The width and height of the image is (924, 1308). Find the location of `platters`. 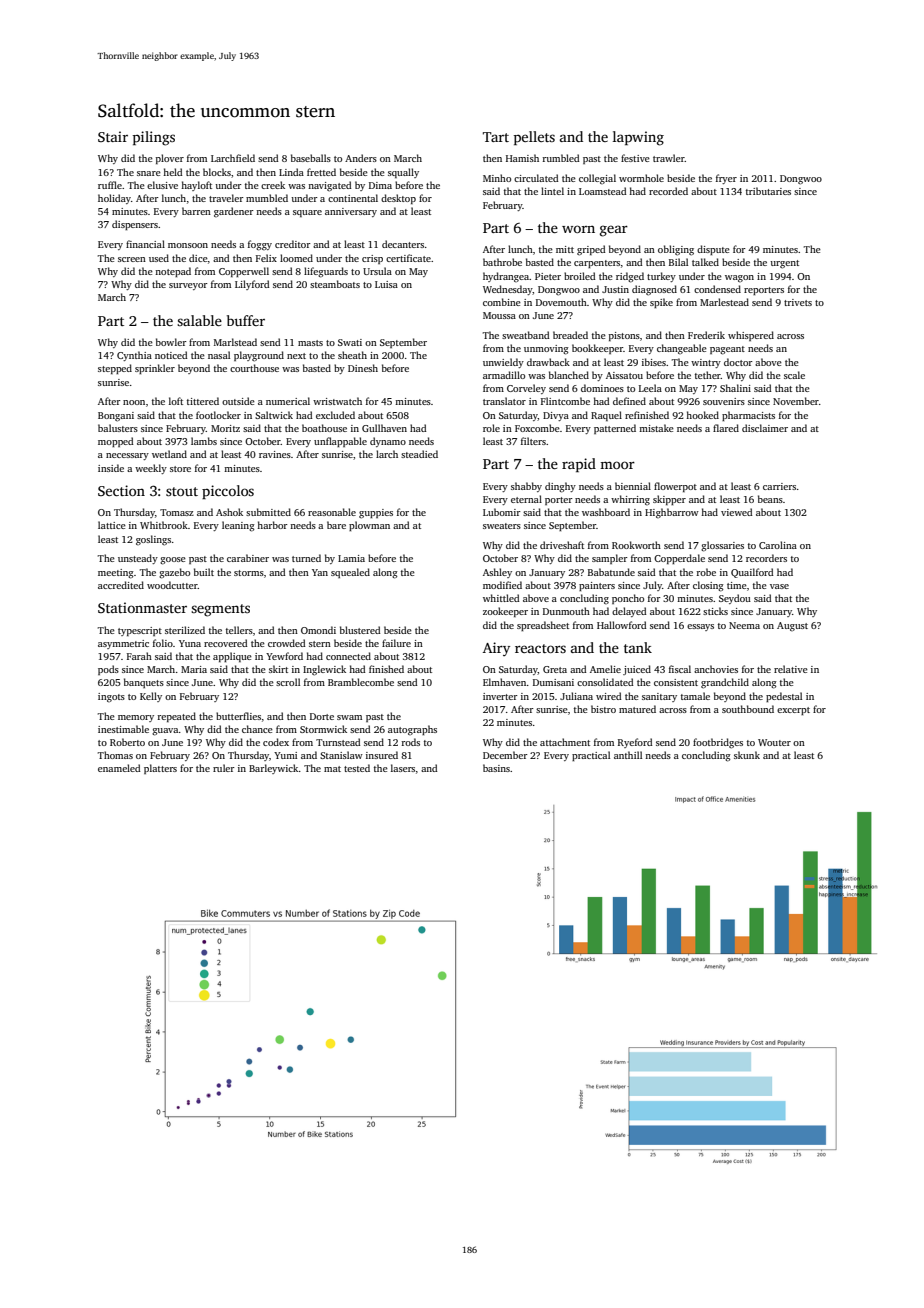

platters is located at coordinates (160, 769).
